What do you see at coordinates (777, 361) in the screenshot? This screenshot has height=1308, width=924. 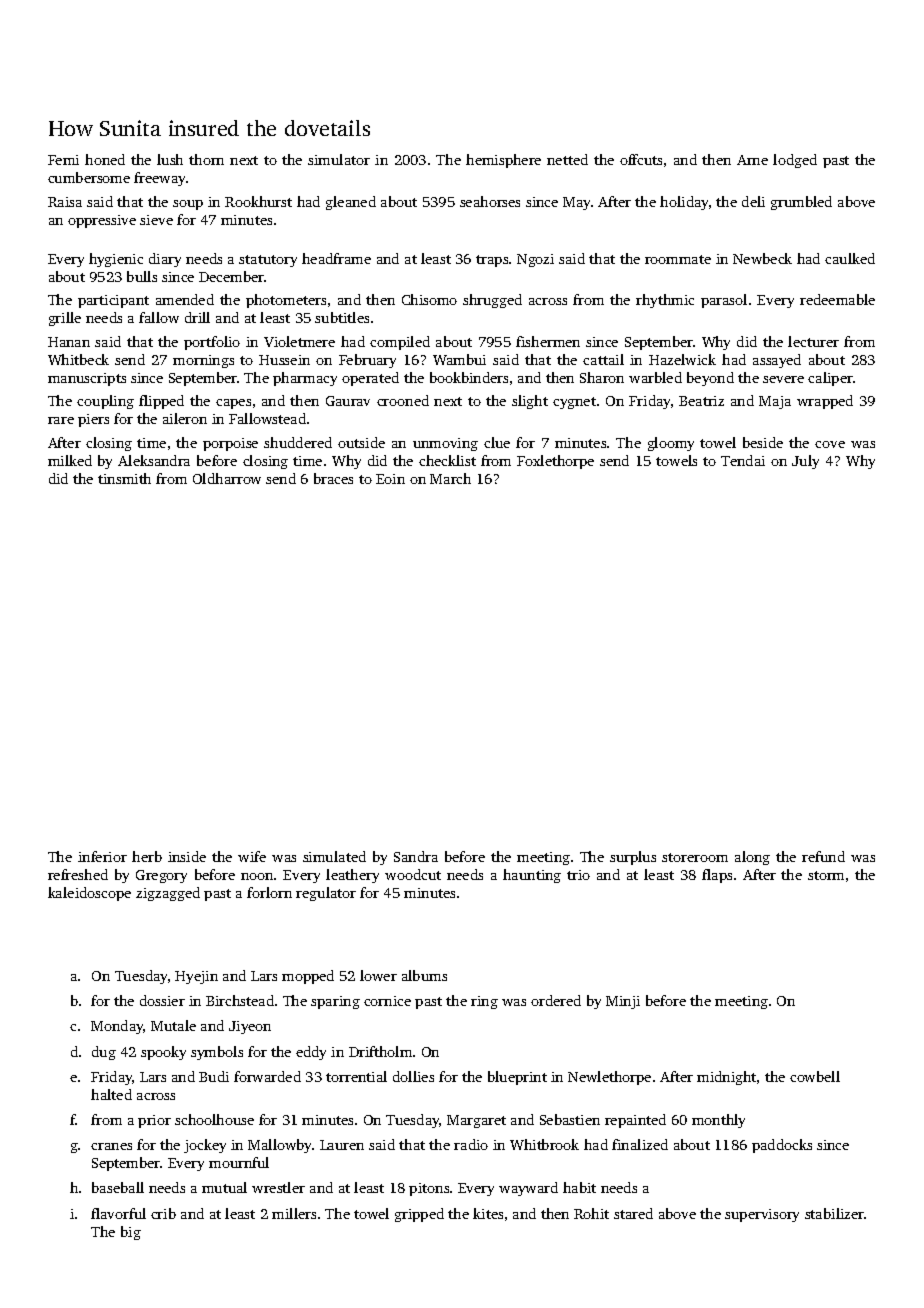 I see `assayed` at bounding box center [777, 361].
